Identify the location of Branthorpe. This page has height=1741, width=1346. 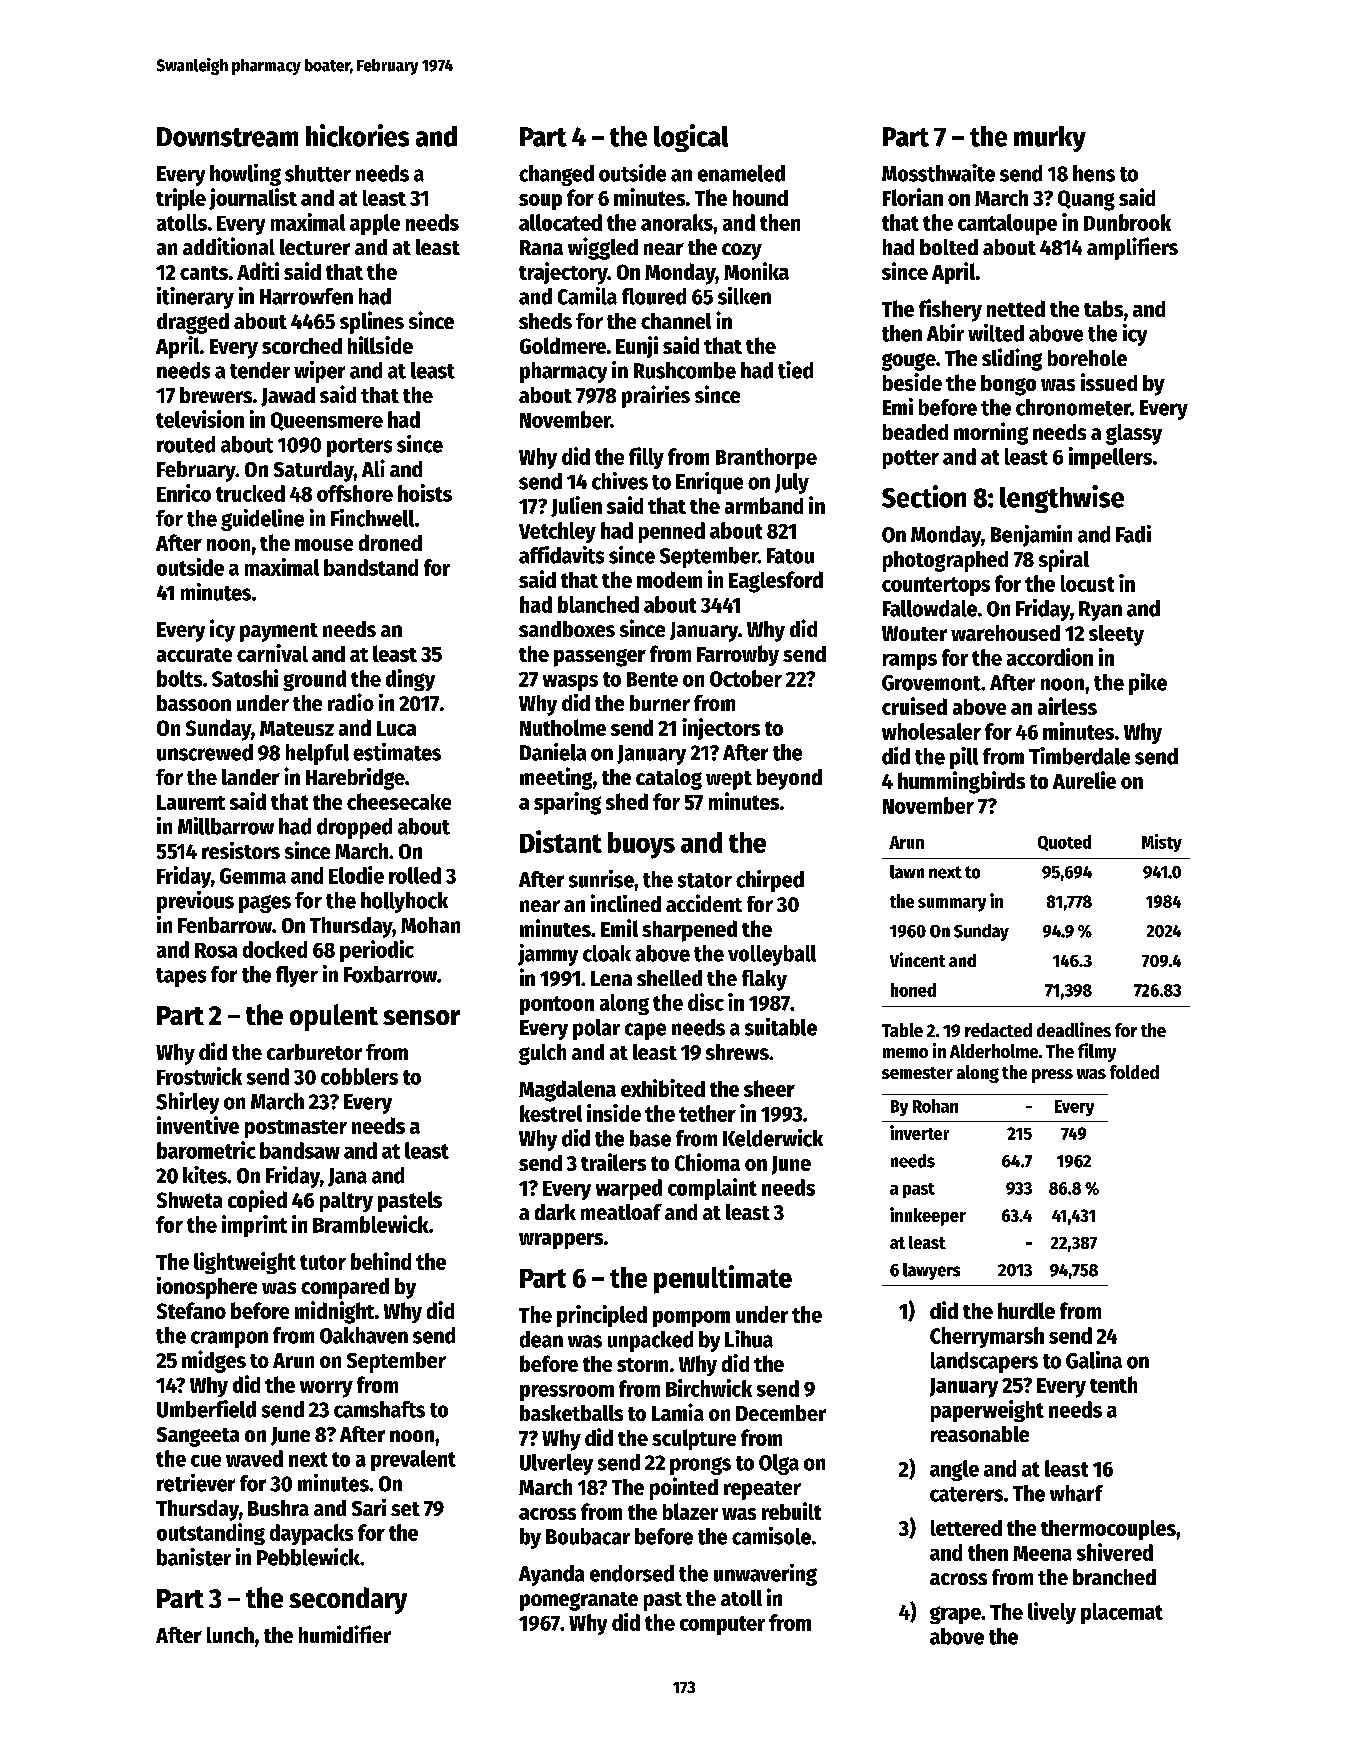
(766, 458).
